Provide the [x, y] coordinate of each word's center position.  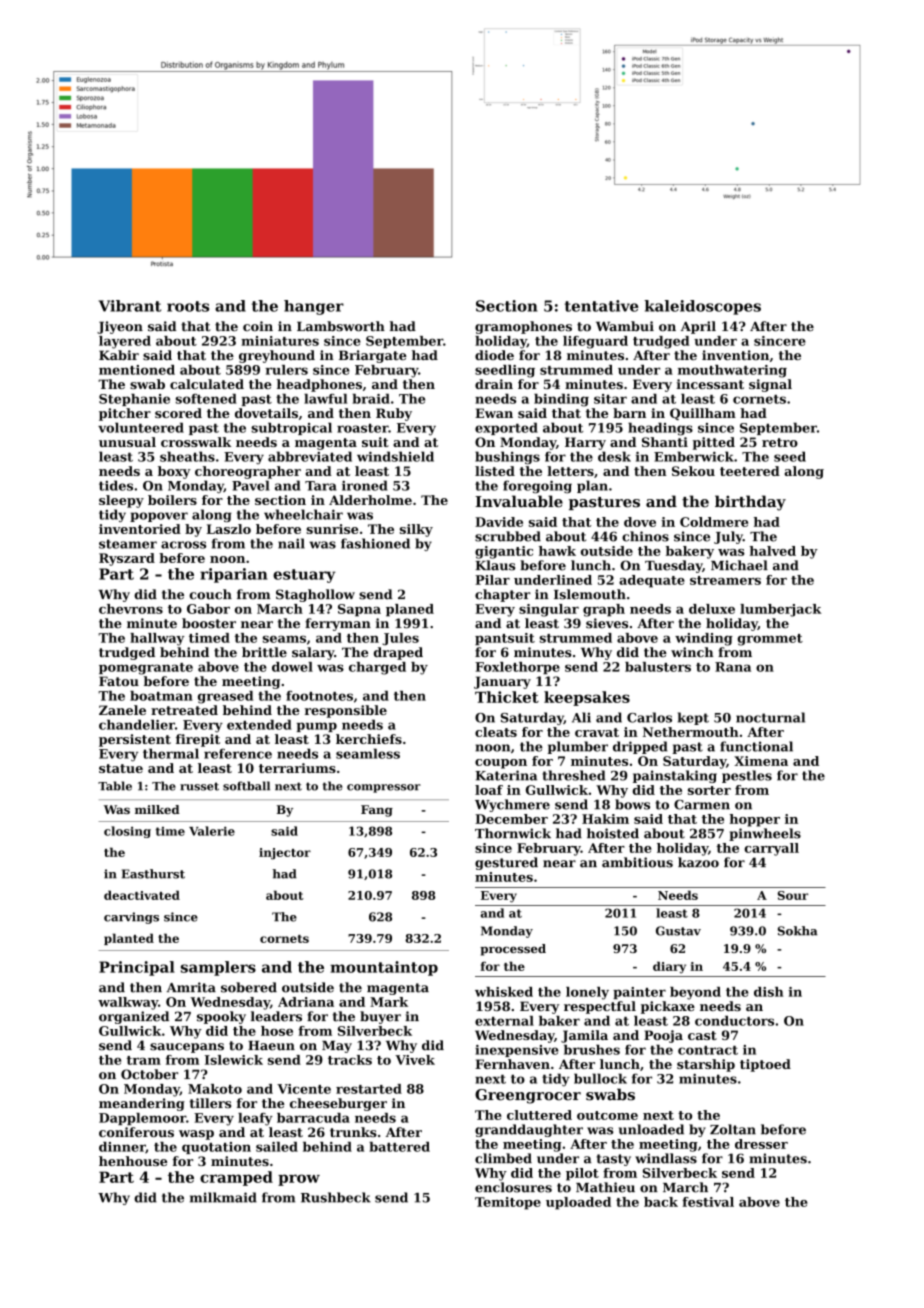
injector [285, 854]
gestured [506, 863]
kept [693, 718]
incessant [710, 384]
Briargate [373, 356]
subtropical [291, 428]
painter [639, 993]
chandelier [137, 724]
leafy [255, 1119]
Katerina [506, 775]
